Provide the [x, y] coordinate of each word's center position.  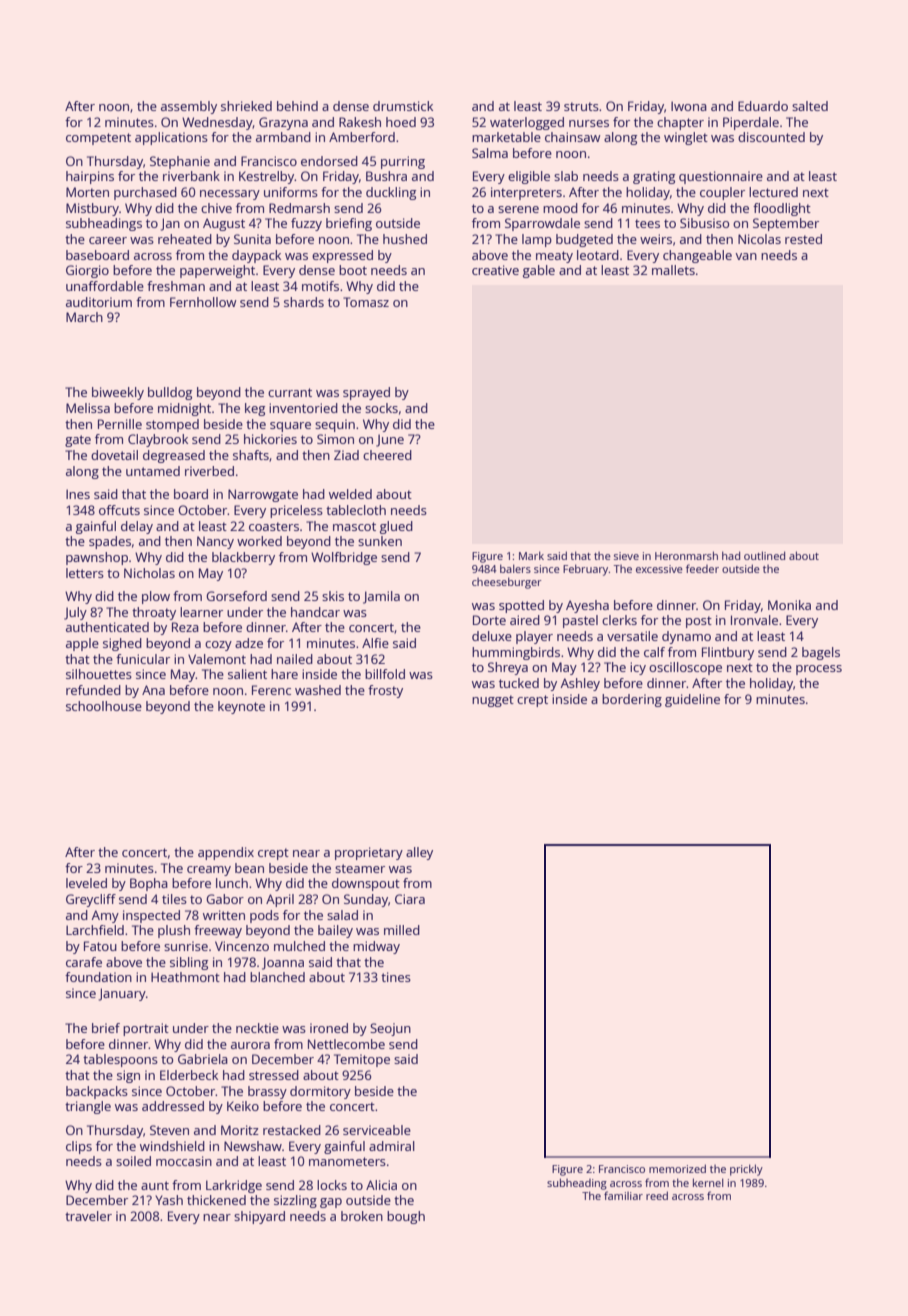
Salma [490, 153]
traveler [88, 1216]
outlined [764, 555]
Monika [789, 605]
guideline [692, 700]
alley [419, 853]
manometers [347, 1161]
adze [249, 643]
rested [803, 239]
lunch [232, 883]
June [390, 440]
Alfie [375, 643]
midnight [184, 409]
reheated [185, 239]
